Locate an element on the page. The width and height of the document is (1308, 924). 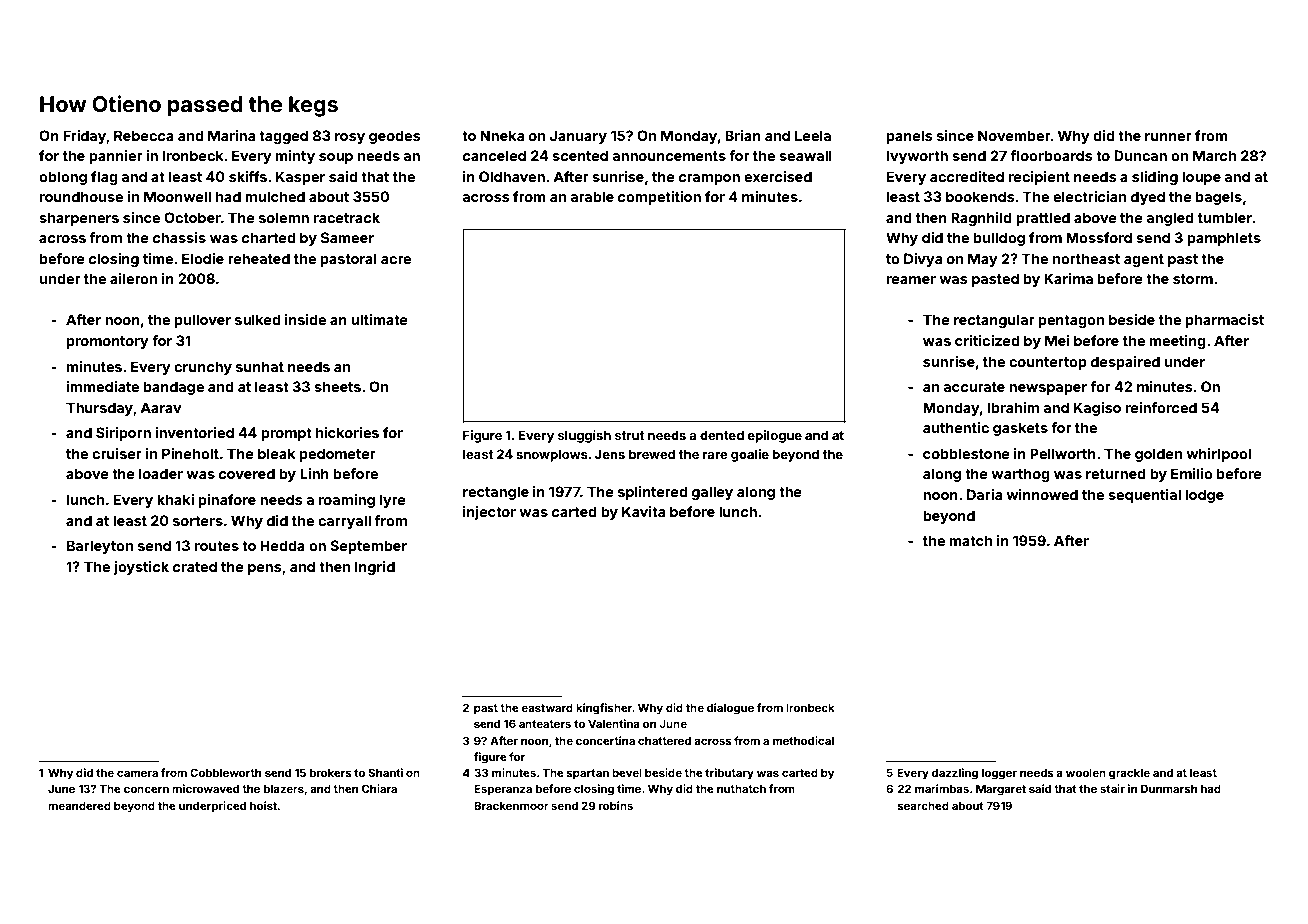
match is located at coordinates (971, 540).
